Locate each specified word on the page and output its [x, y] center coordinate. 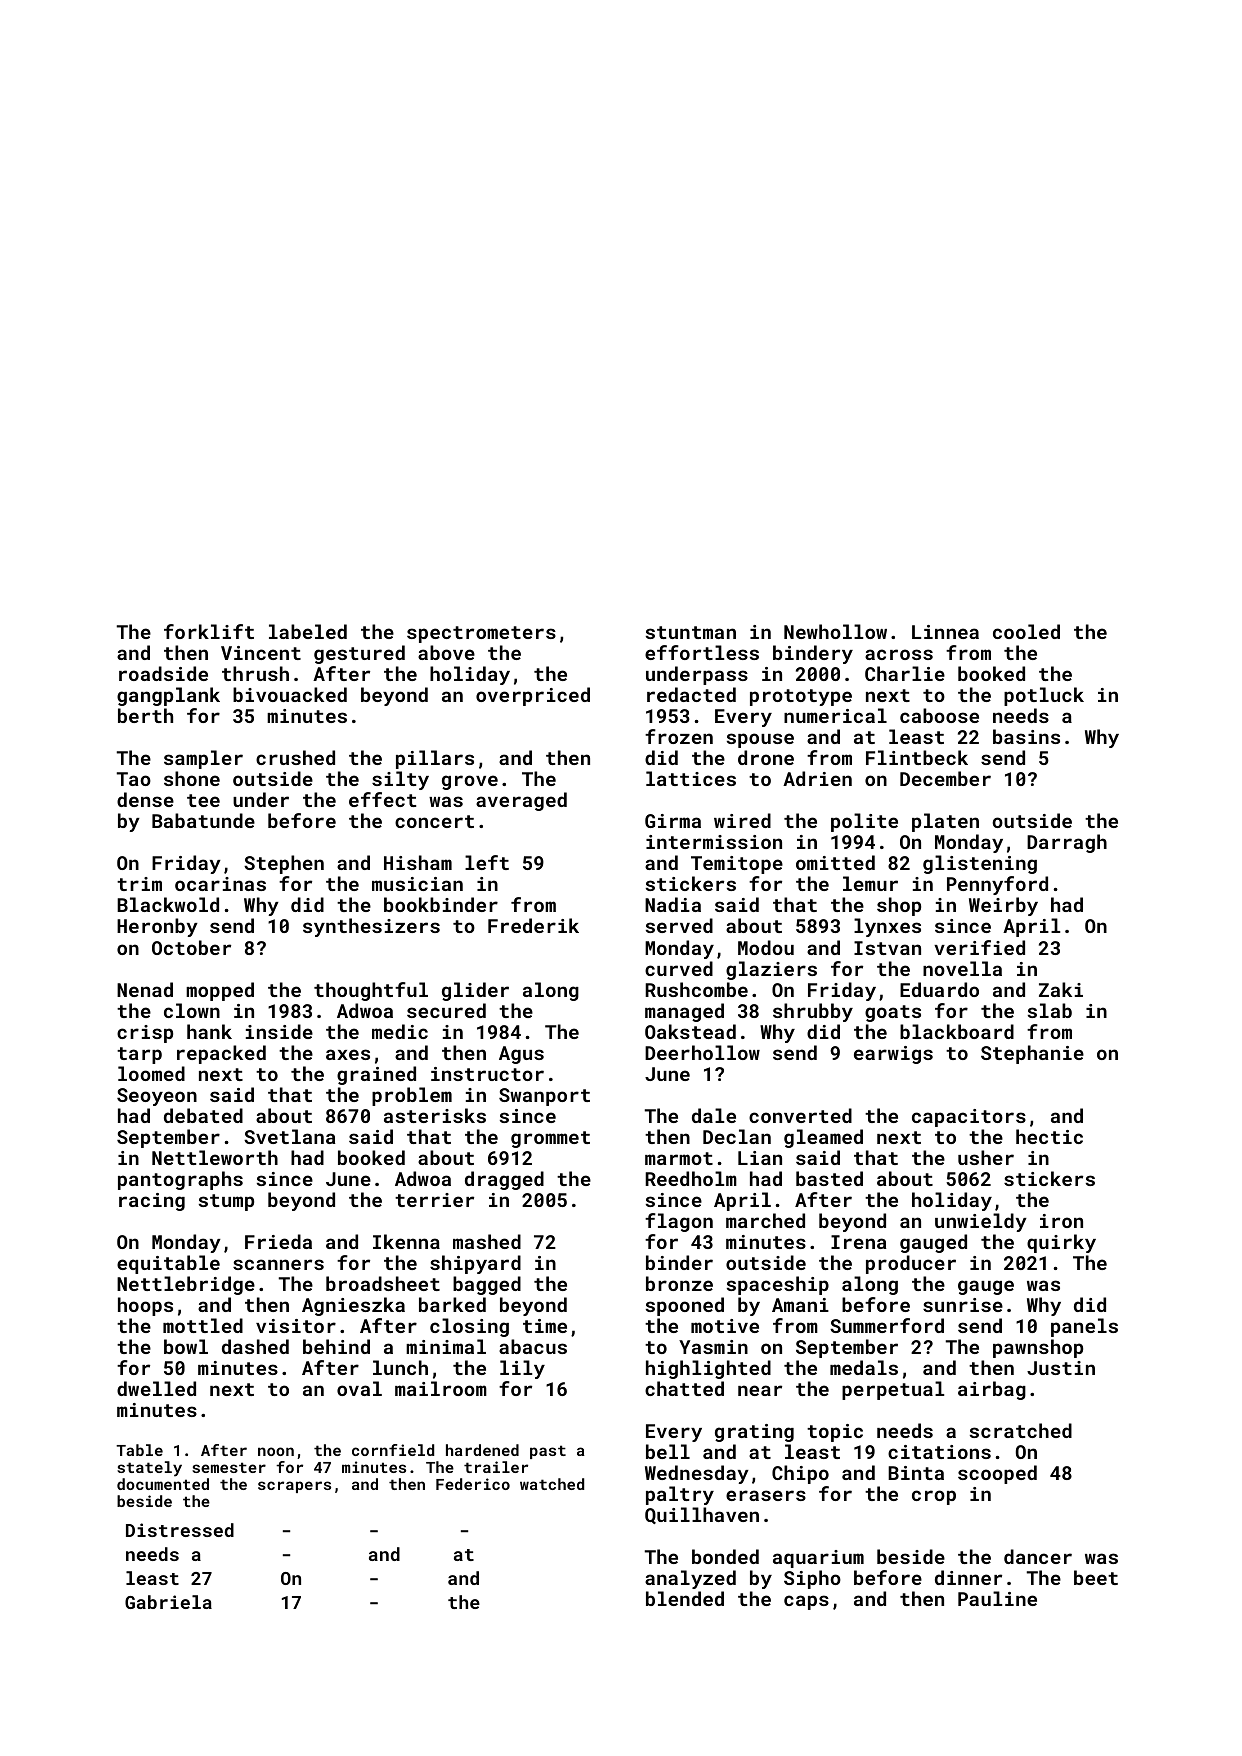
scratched [1021, 1430]
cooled [1026, 631]
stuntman [691, 632]
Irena [858, 1242]
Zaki [1061, 989]
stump [226, 1202]
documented [163, 1484]
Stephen [284, 864]
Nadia [673, 904]
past [548, 1452]
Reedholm [691, 1178]
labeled [308, 631]
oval [359, 1388]
